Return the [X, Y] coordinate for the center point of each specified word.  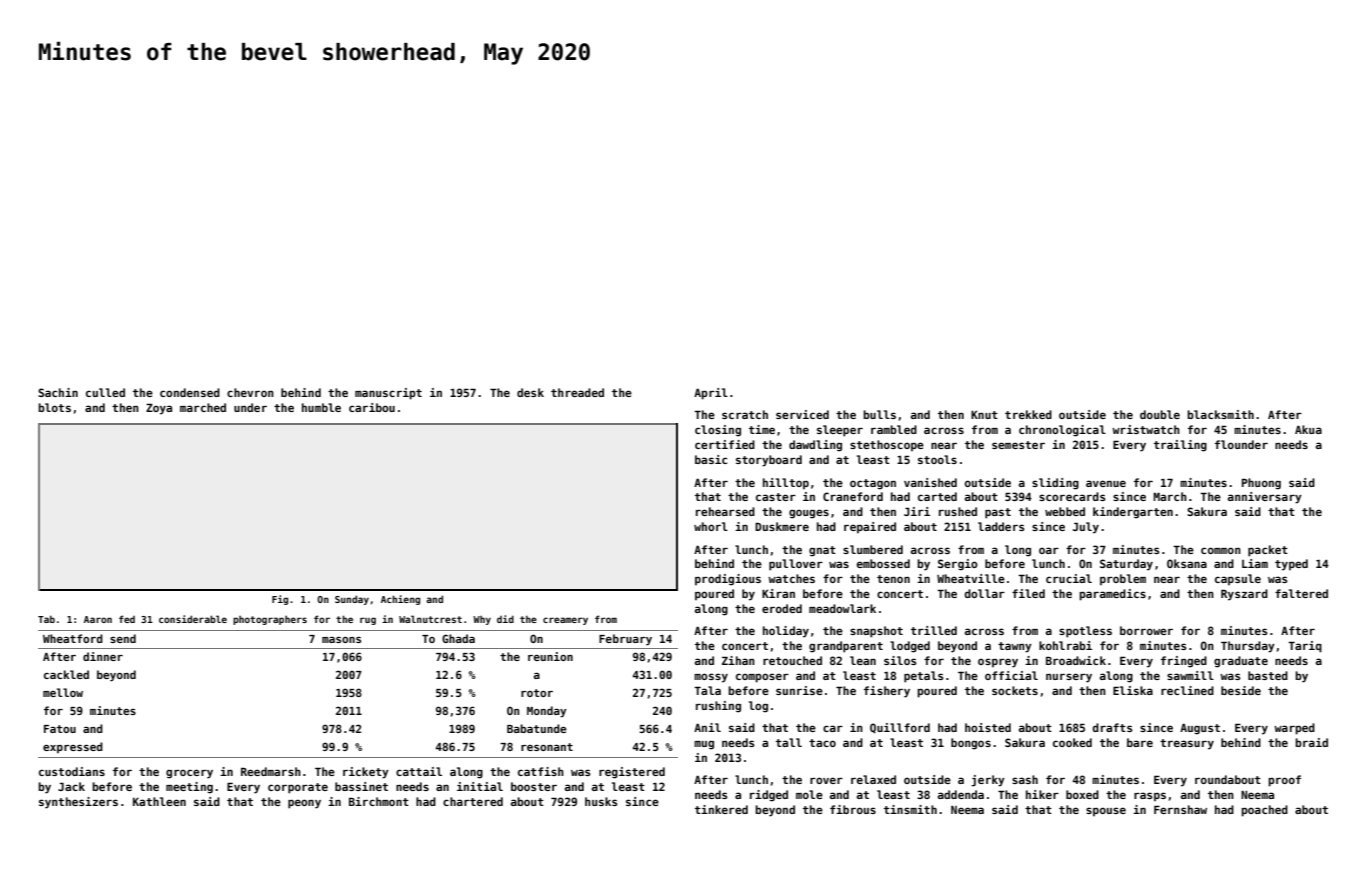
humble [321, 407]
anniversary [1265, 498]
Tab [46, 619]
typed [1291, 565]
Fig [280, 600]
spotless [1085, 632]
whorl [711, 526]
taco [822, 743]
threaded [577, 392]
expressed [73, 747]
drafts [1112, 727]
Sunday [352, 600]
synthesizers [78, 803]
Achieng [400, 600]
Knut [984, 415]
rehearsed [725, 511]
